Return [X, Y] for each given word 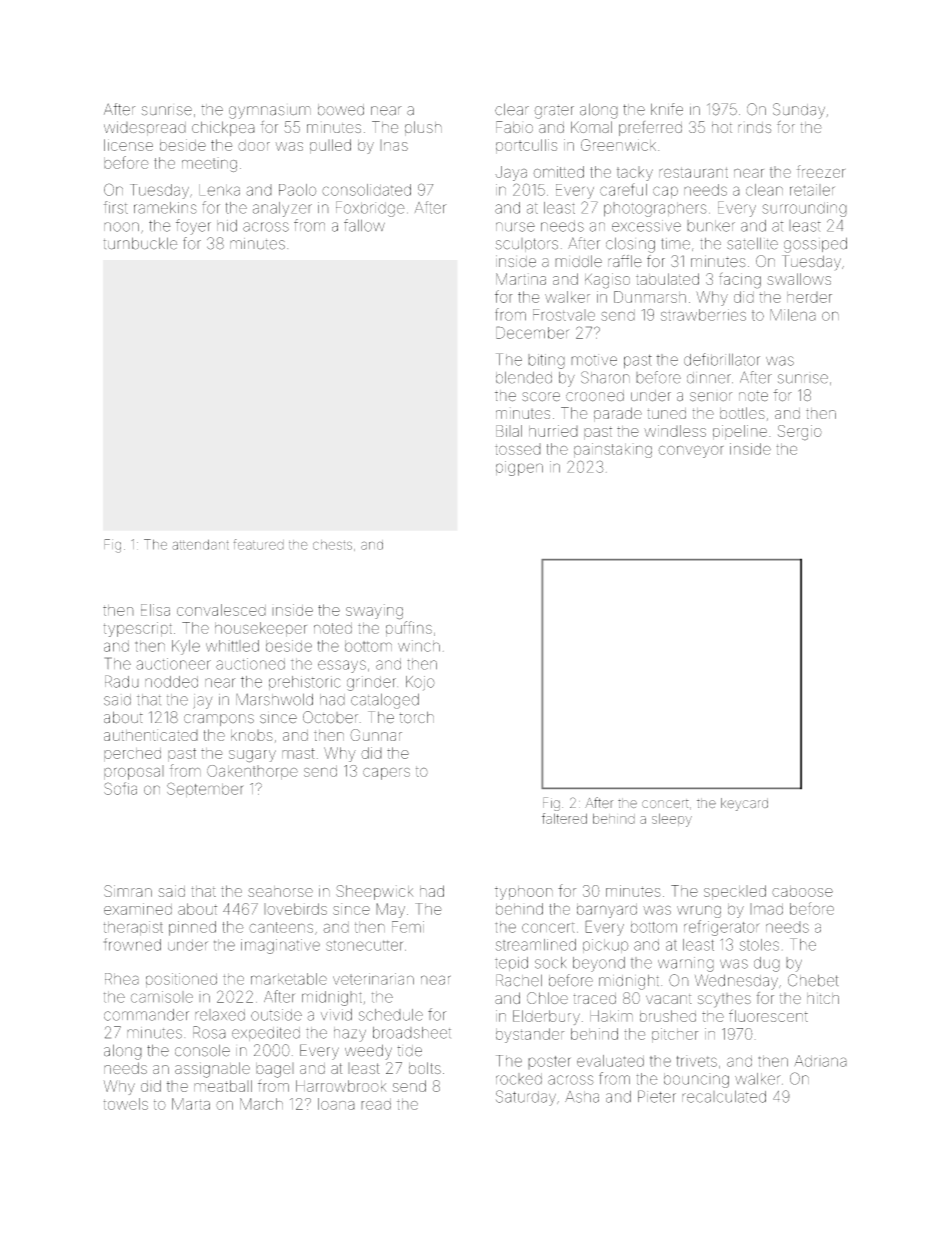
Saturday [526, 1098]
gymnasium [270, 112]
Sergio [800, 433]
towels [126, 1104]
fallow [364, 225]
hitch [823, 998]
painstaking [613, 450]
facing [740, 280]
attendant [200, 544]
